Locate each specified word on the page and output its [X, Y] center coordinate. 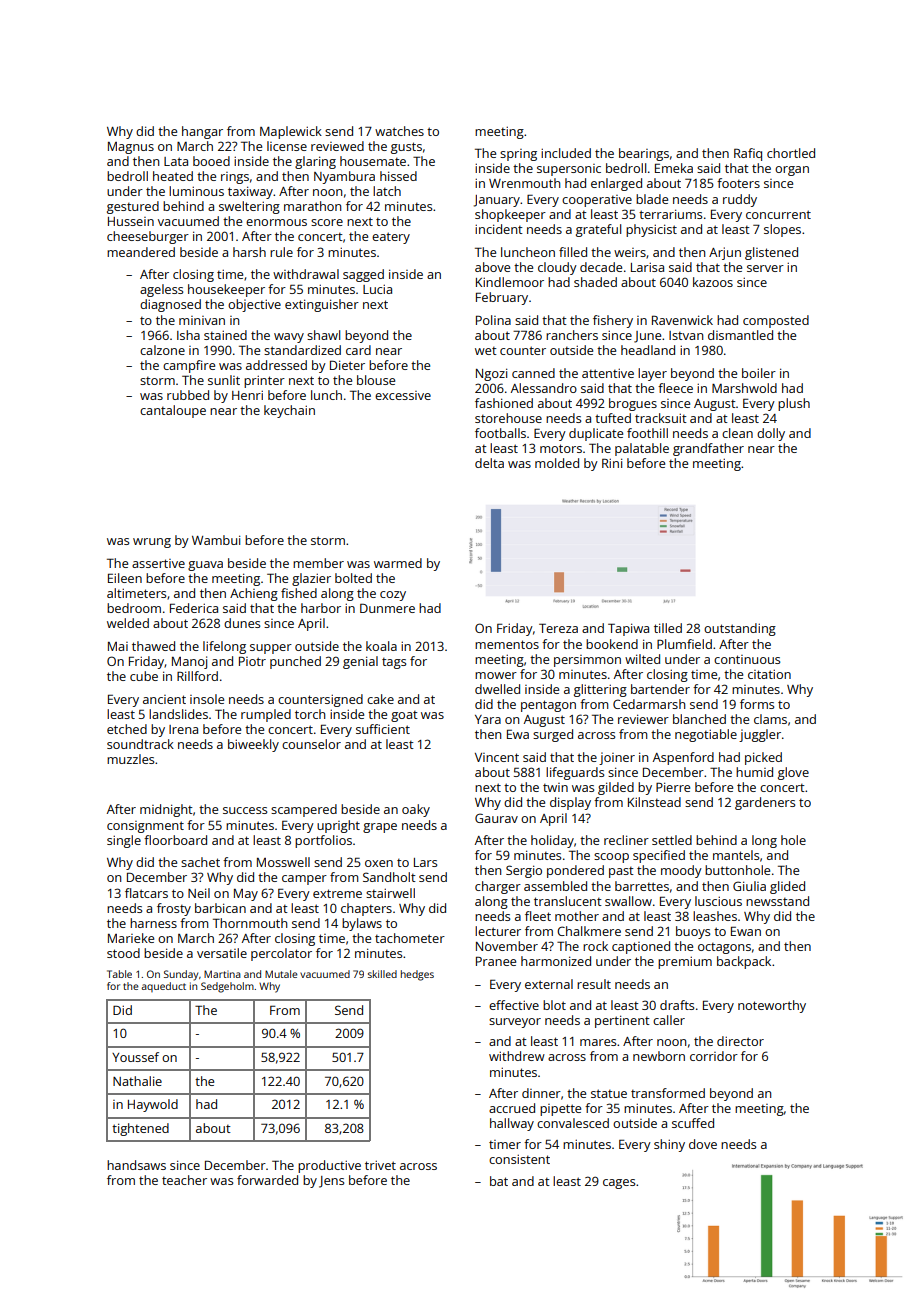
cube [144, 676]
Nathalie [137, 1081]
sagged [363, 275]
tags [394, 663]
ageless [161, 290]
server [765, 268]
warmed [398, 563]
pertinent [622, 1021]
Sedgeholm [227, 987]
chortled [791, 153]
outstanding [740, 629]
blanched [699, 719]
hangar [202, 132]
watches [399, 131]
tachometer [410, 938]
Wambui [216, 540]
